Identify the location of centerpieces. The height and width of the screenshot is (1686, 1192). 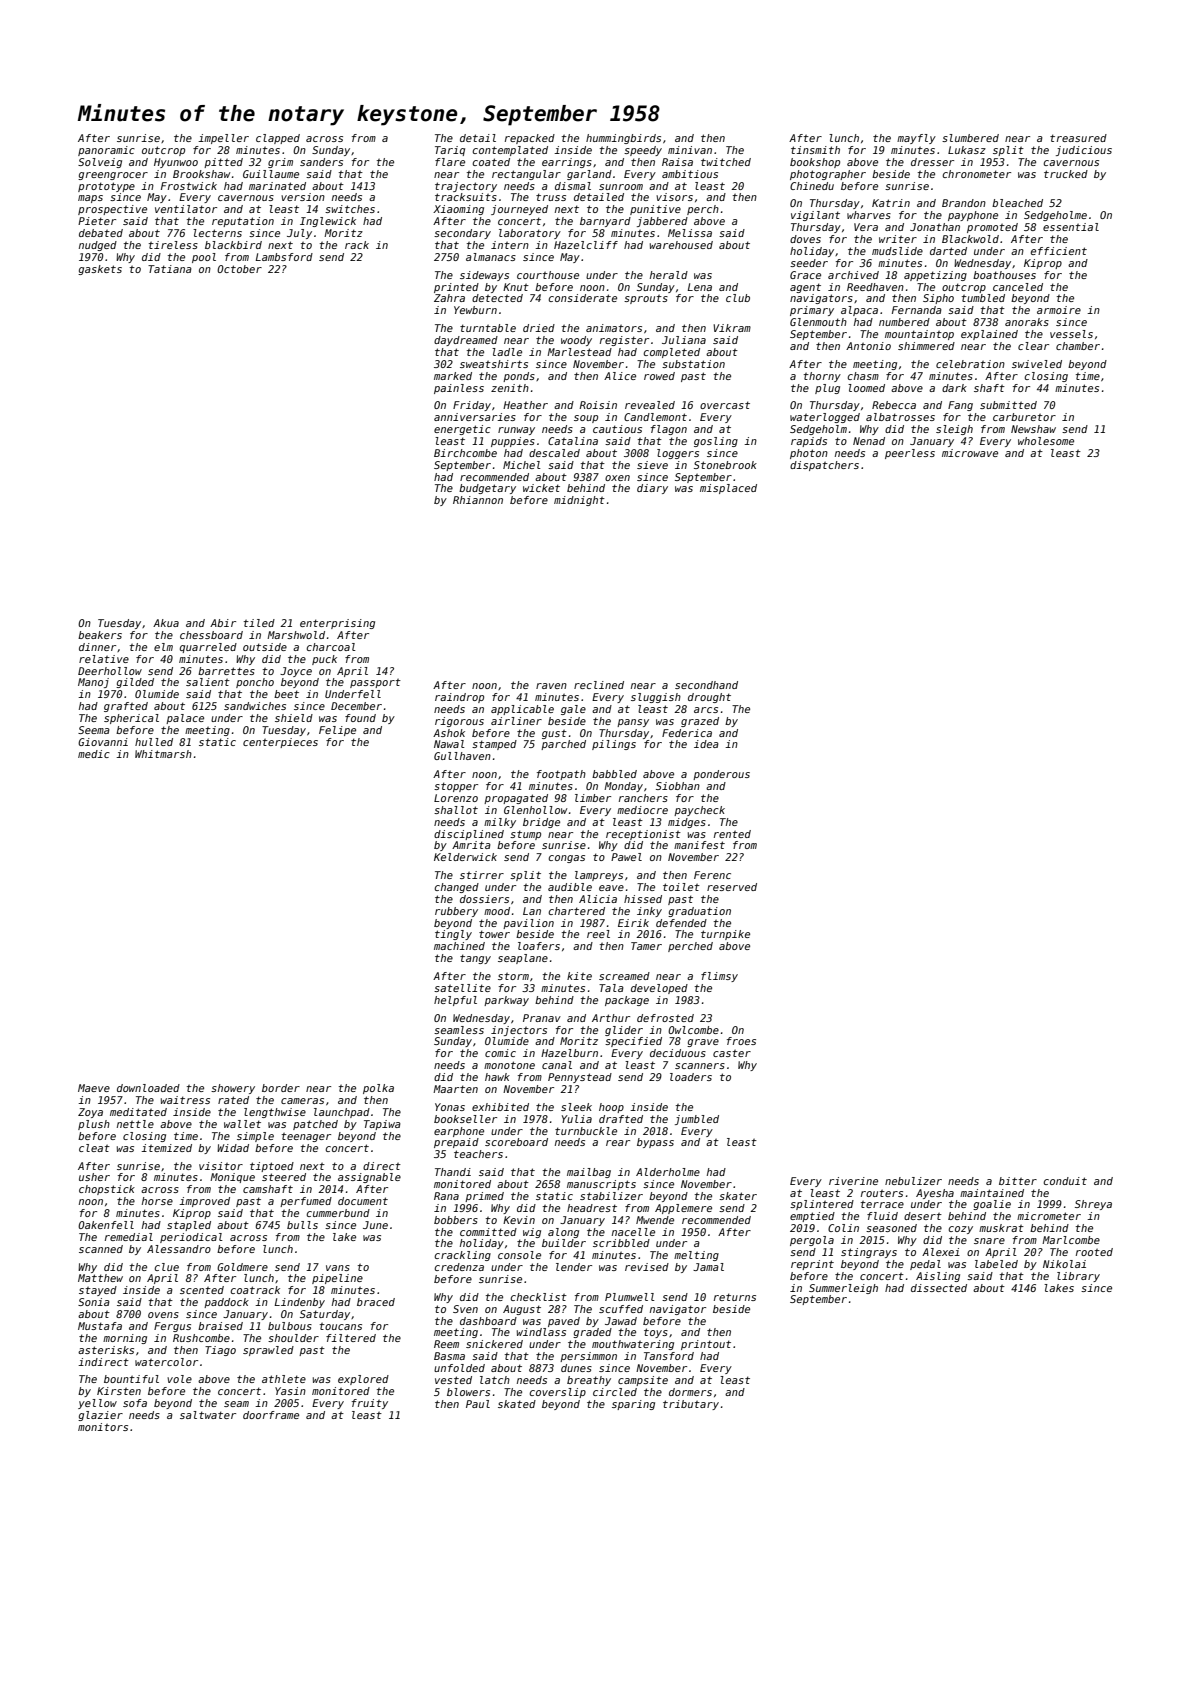
(280, 743).
